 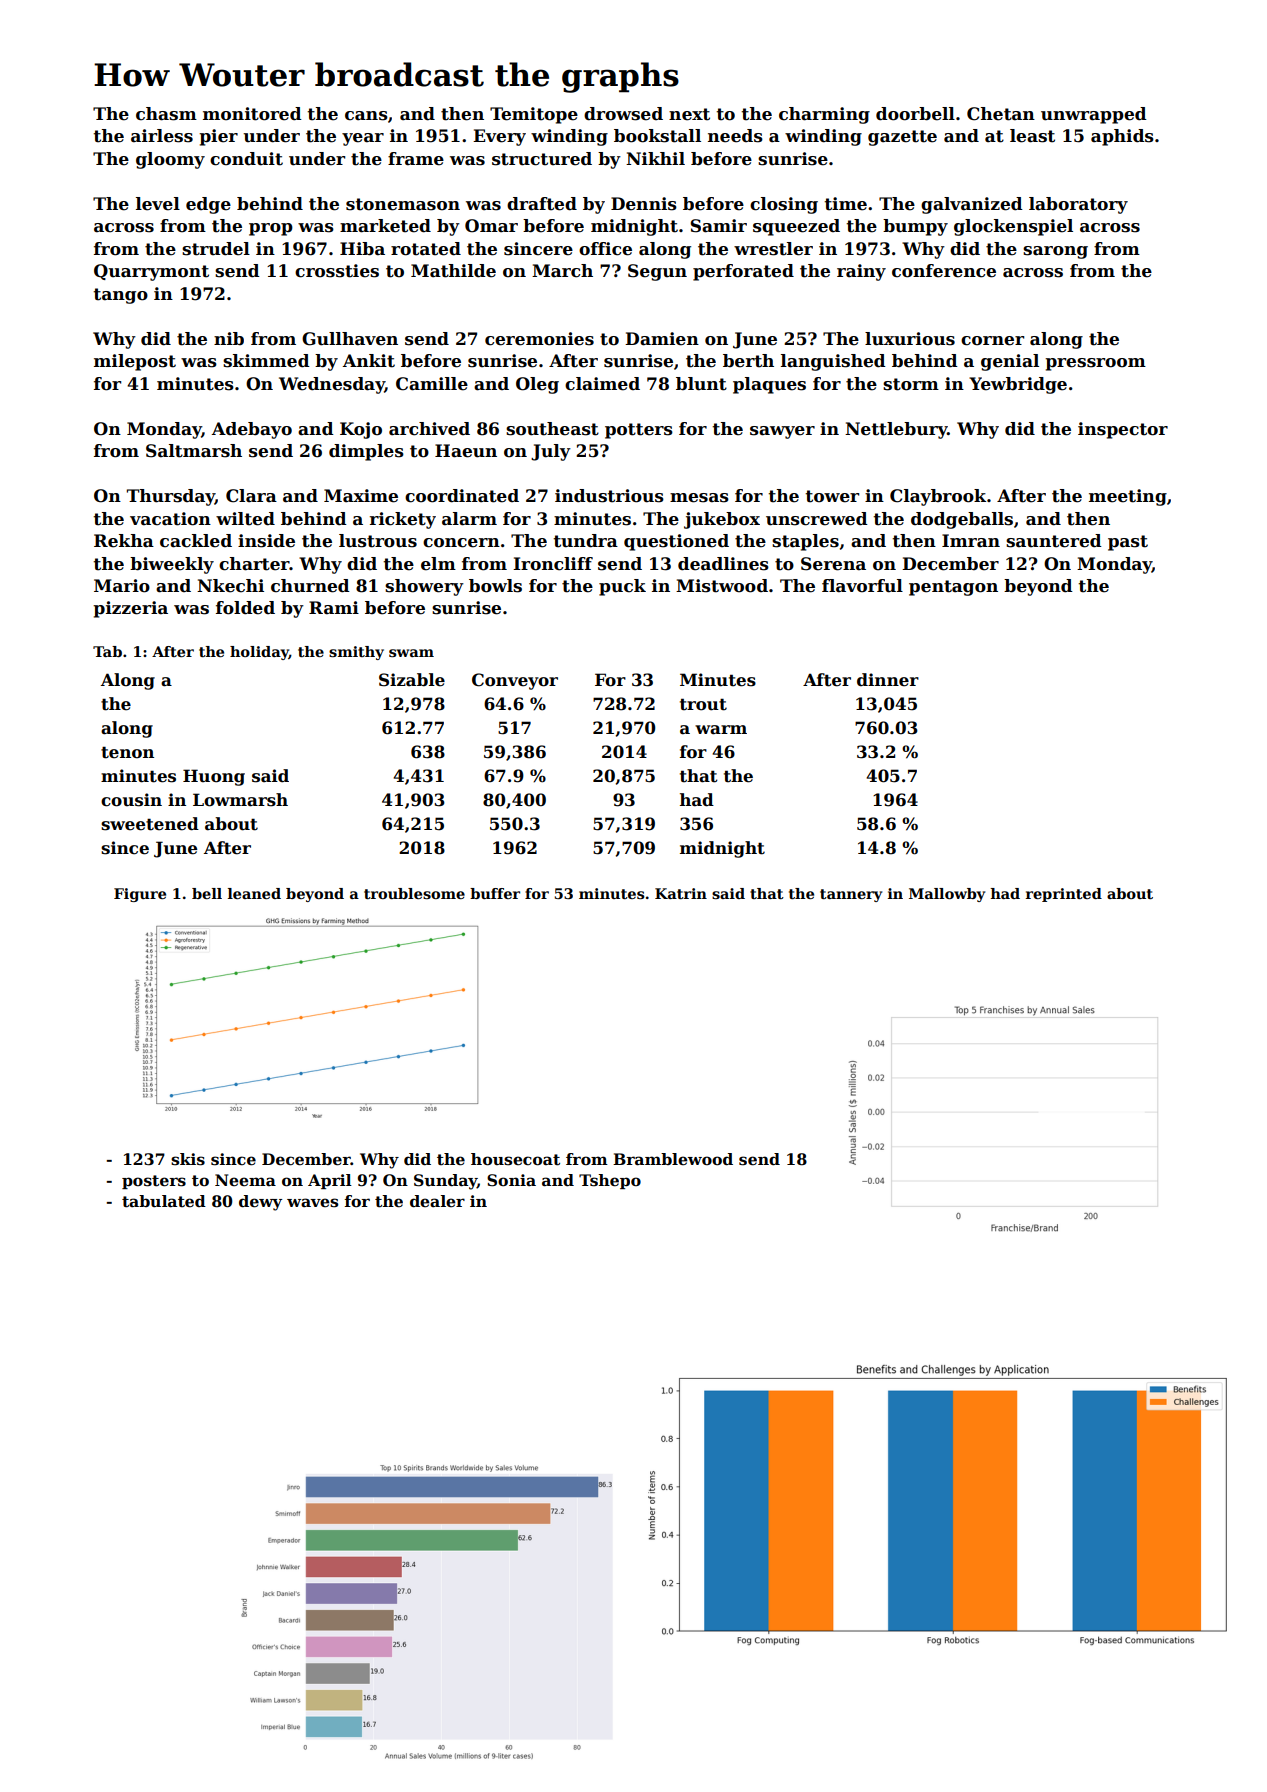 I want to click on needs, so click(x=735, y=136).
